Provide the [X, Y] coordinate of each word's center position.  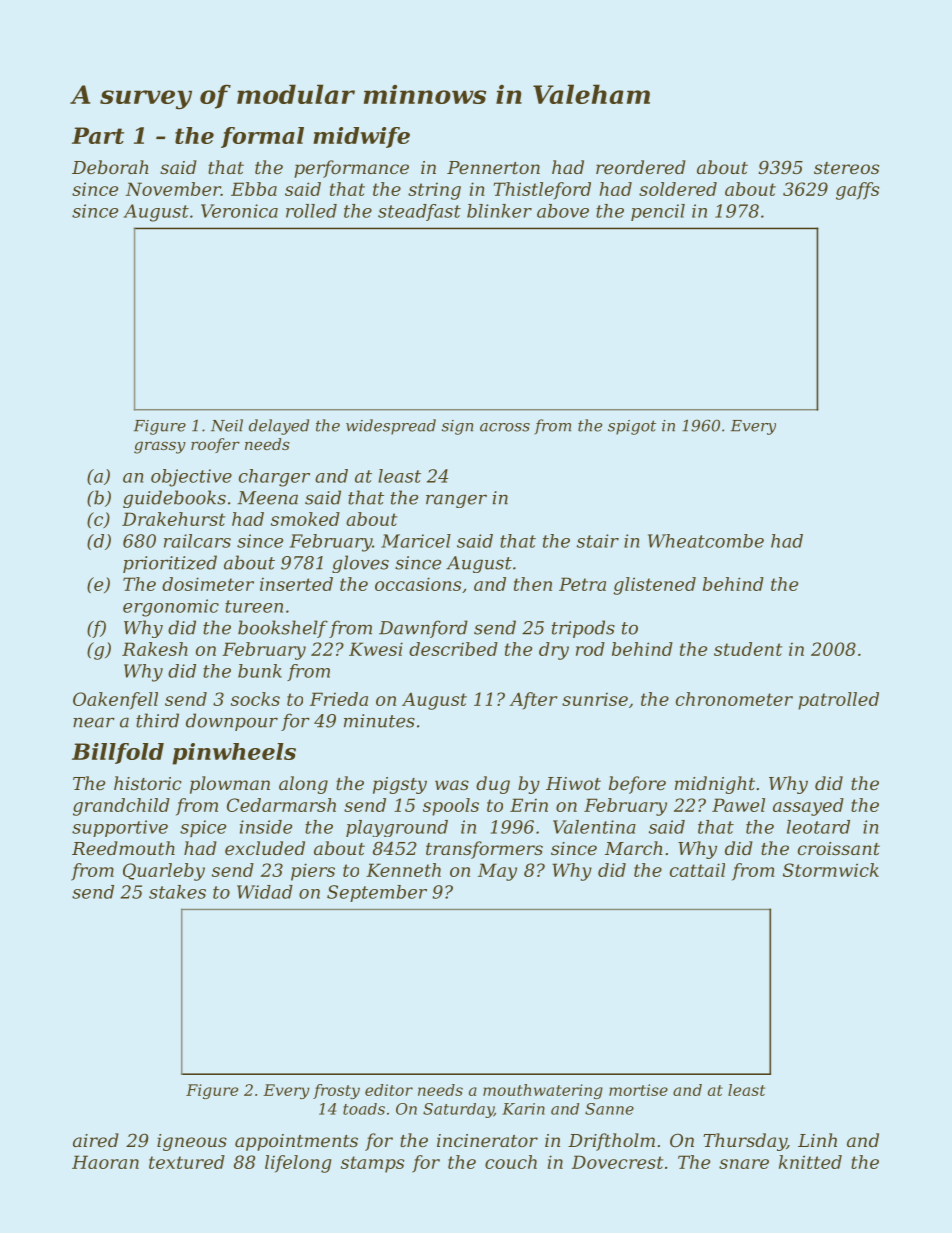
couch [511, 1162]
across [505, 427]
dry [554, 651]
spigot [632, 427]
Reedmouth [123, 848]
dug [493, 785]
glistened [654, 586]
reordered [641, 167]
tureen [254, 606]
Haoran [105, 1162]
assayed [808, 807]
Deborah [110, 167]
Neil [227, 425]
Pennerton [493, 167]
